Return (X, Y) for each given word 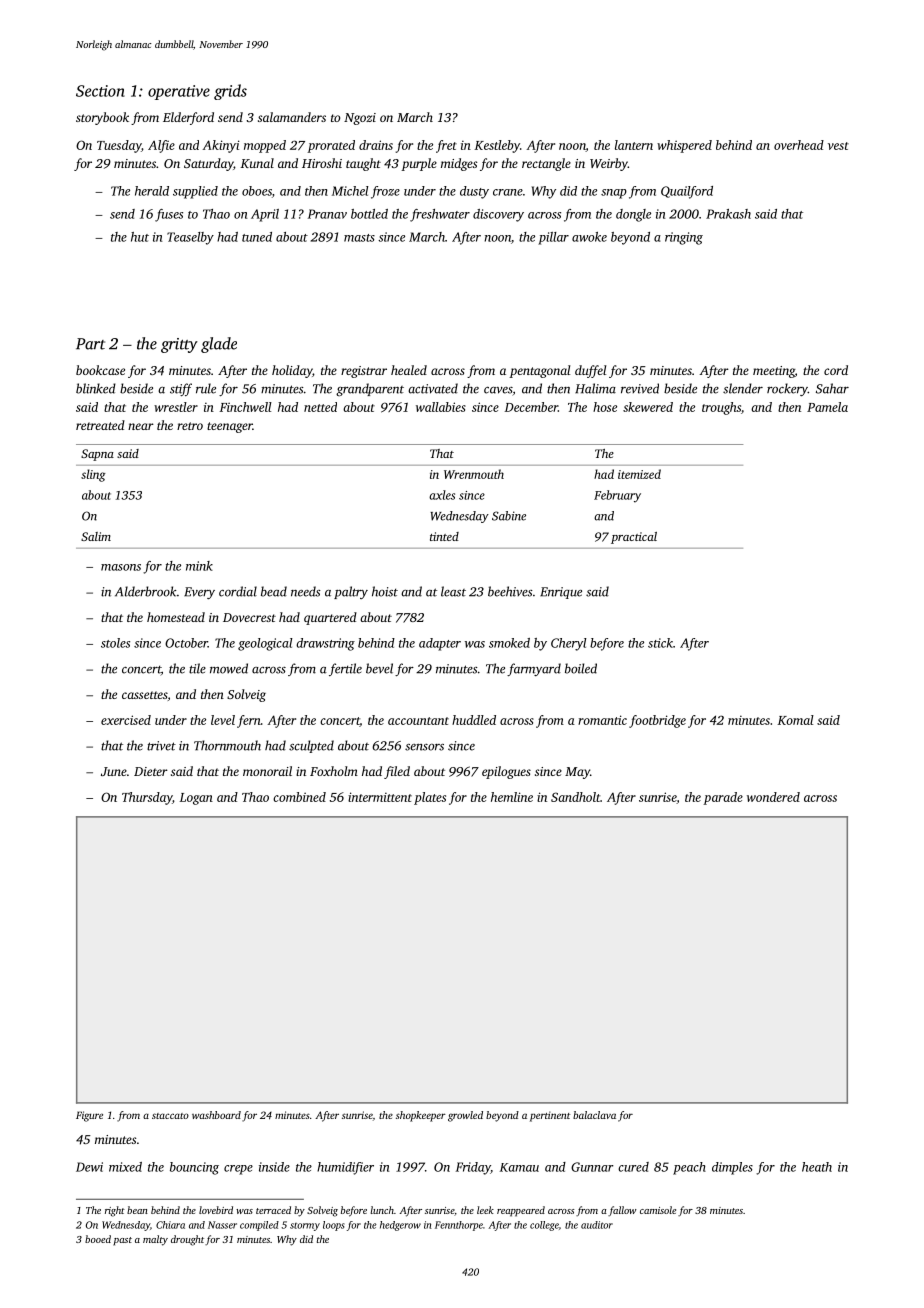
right (115, 1211)
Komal (795, 720)
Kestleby (497, 146)
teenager (230, 427)
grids (230, 92)
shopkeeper (421, 1116)
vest (838, 146)
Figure (89, 1116)
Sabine (509, 516)
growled (465, 1116)
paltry (351, 592)
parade (723, 798)
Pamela (827, 407)
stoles (115, 643)
